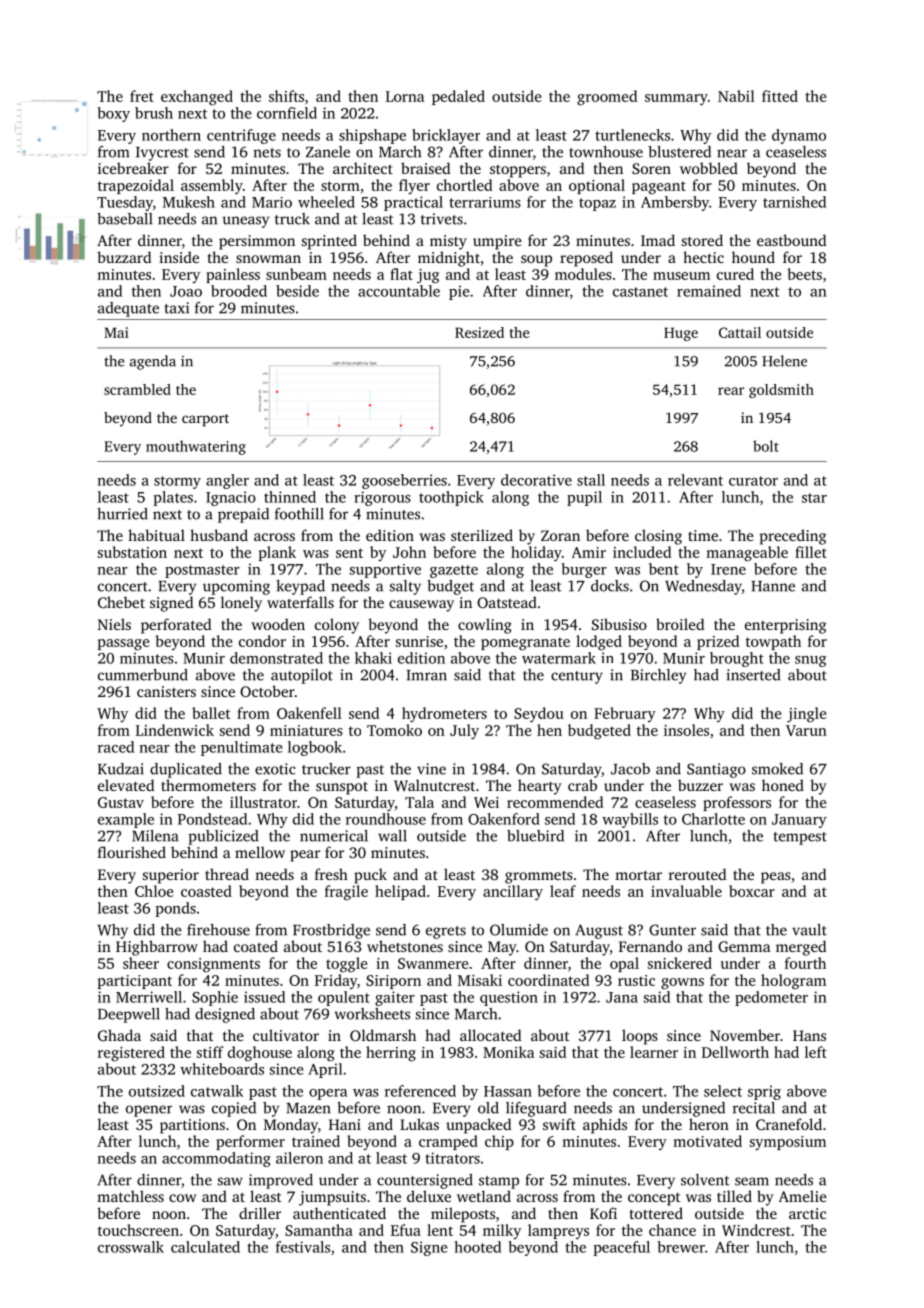 The height and width of the document is (1308, 924). I want to click on castanet, so click(640, 292).
